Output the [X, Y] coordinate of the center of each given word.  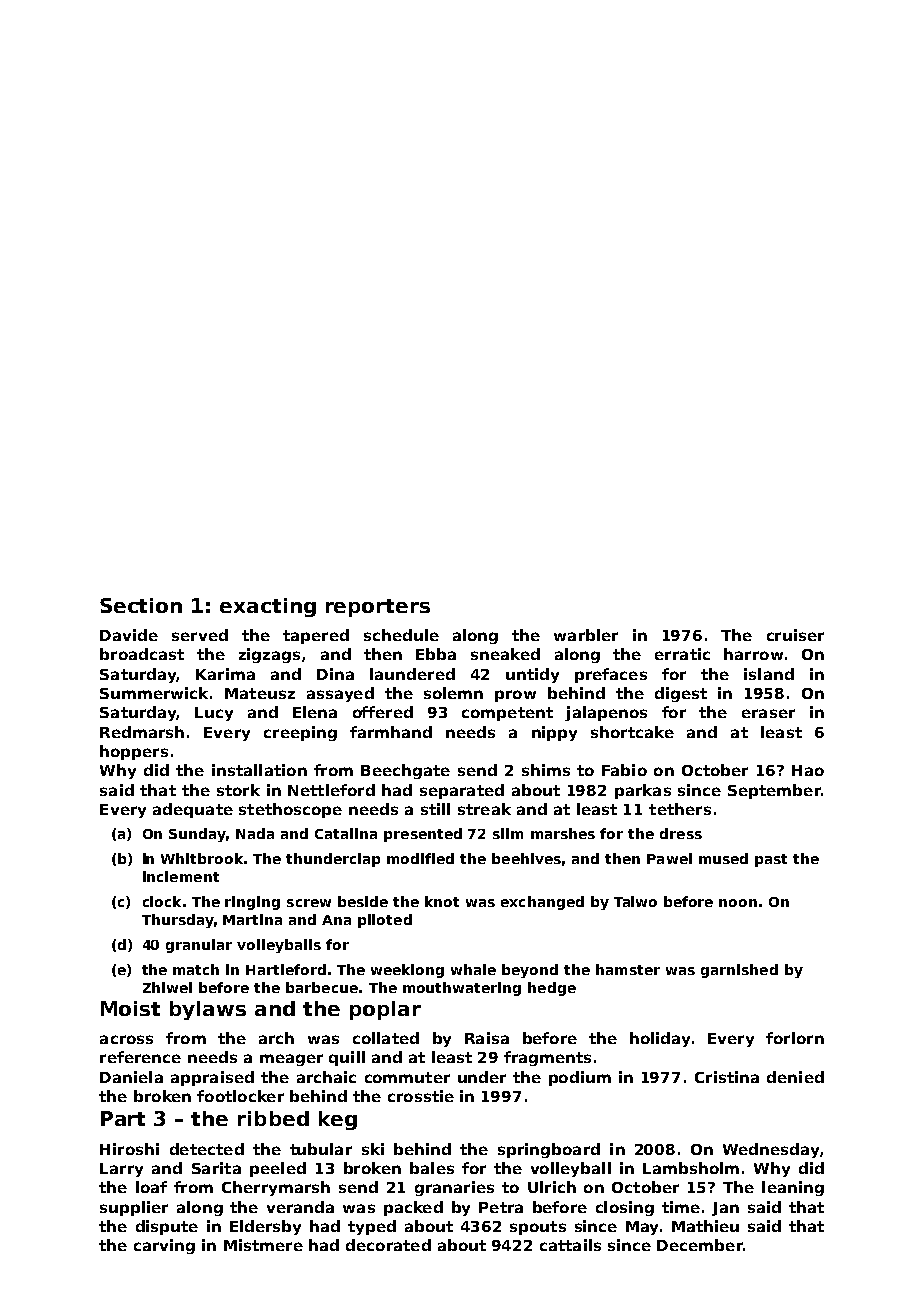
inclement [181, 876]
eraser [768, 713]
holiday [660, 1039]
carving [164, 1246]
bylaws [208, 1010]
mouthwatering [462, 989]
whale [473, 969]
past [771, 860]
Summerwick [154, 693]
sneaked [505, 654]
